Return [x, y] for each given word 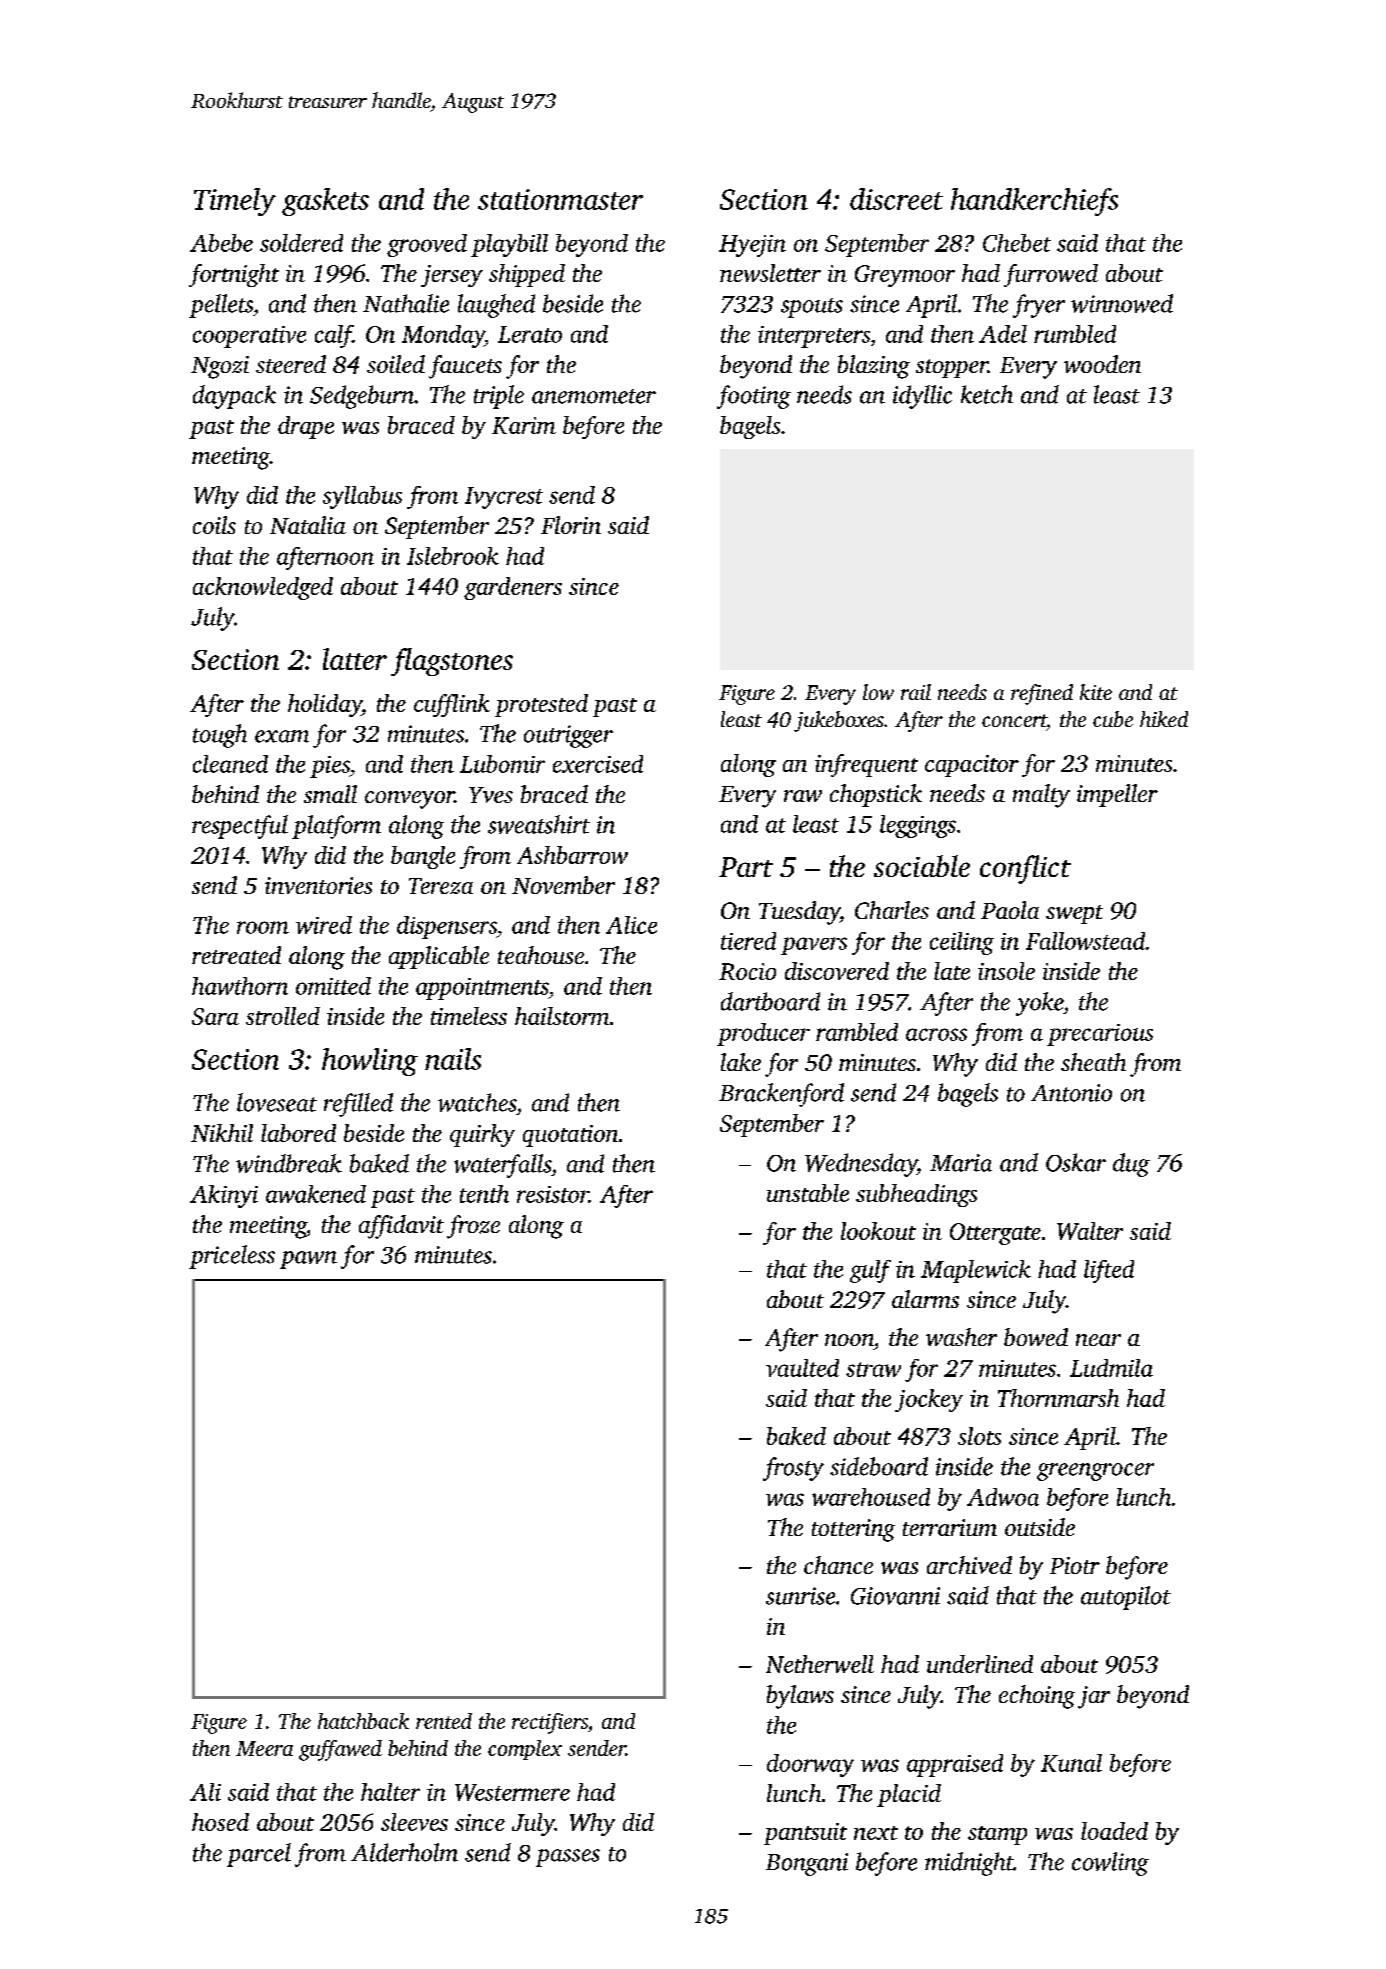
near [1098, 1340]
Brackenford [781, 1095]
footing [754, 397]
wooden [1102, 364]
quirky [482, 1135]
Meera [264, 1748]
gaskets [325, 202]
